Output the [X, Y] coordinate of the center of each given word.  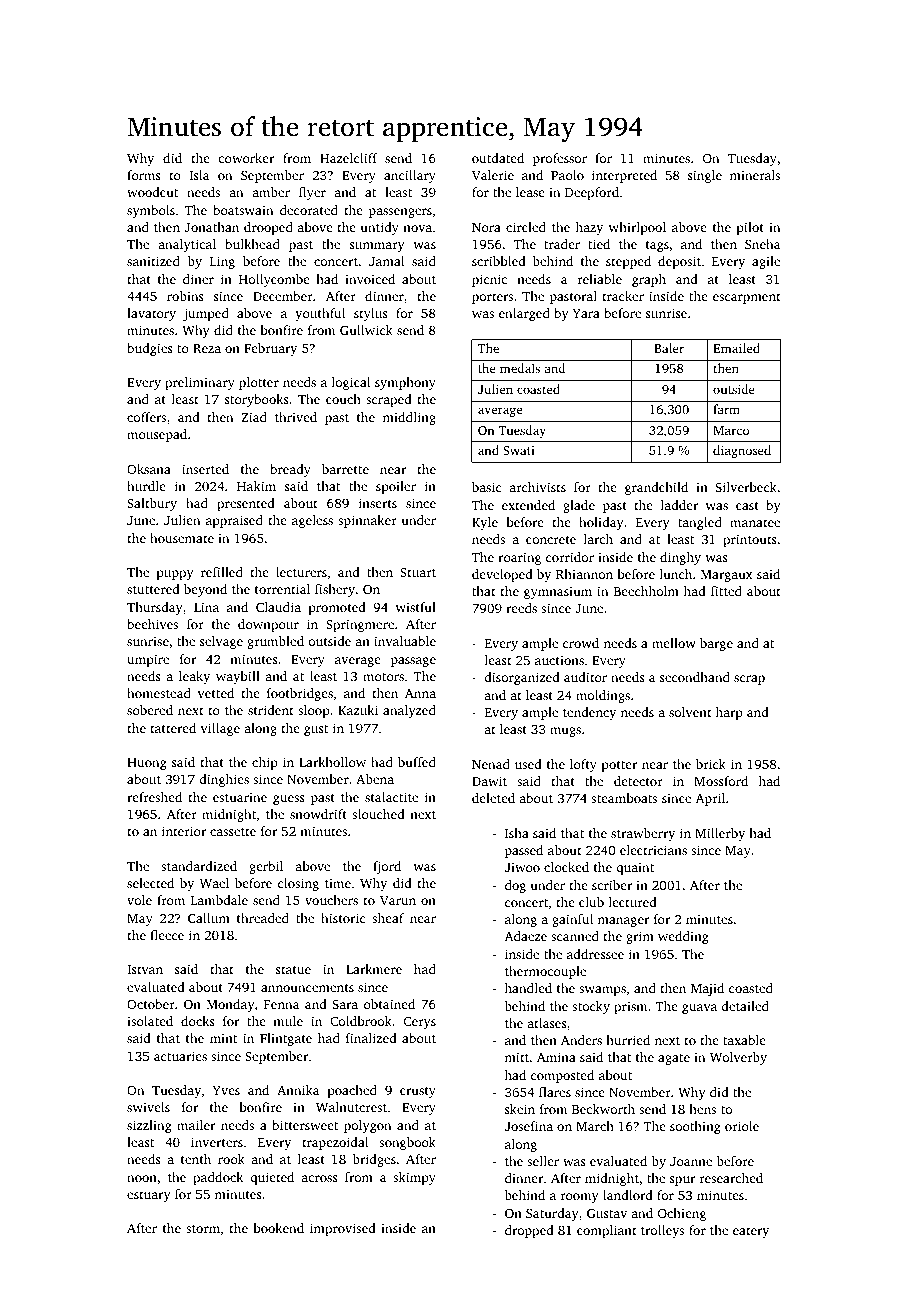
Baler [669, 348]
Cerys [420, 1022]
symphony [405, 383]
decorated [309, 210]
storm [203, 1229]
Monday [231, 1005]
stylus [371, 314]
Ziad [254, 417]
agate [674, 1059]
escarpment [747, 298]
